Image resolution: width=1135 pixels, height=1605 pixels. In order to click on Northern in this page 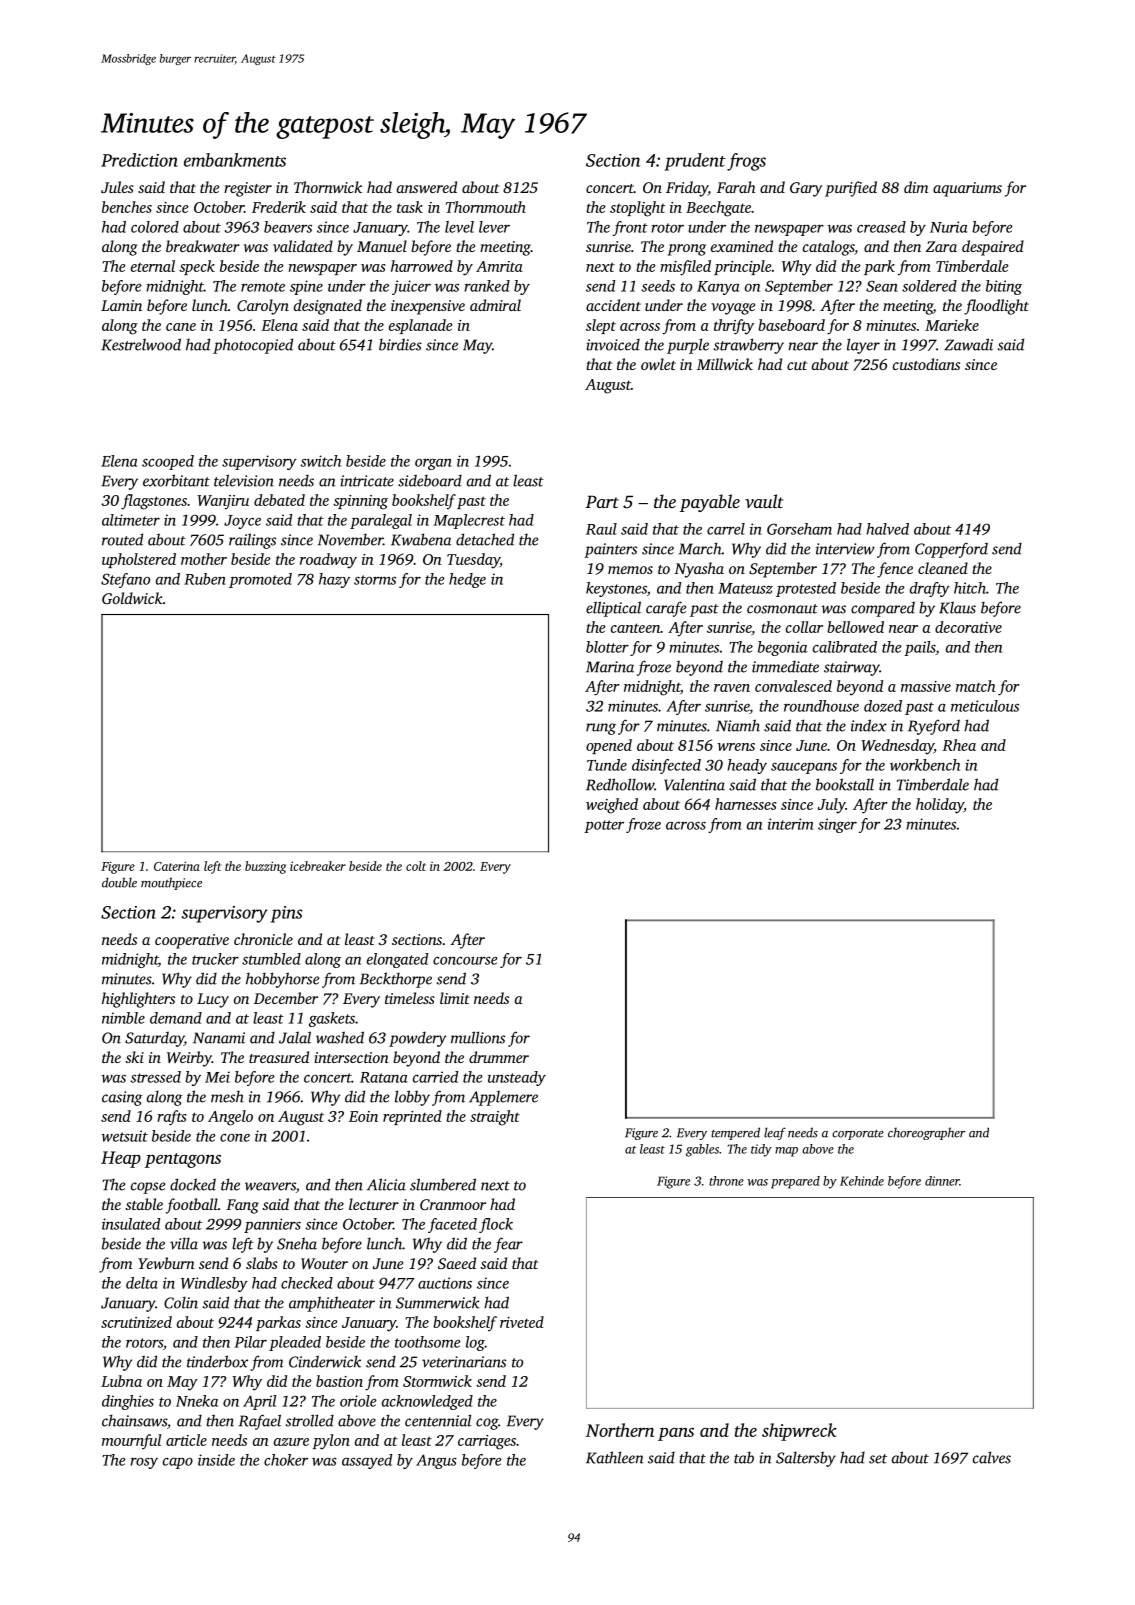, I will do `click(620, 1430)`.
